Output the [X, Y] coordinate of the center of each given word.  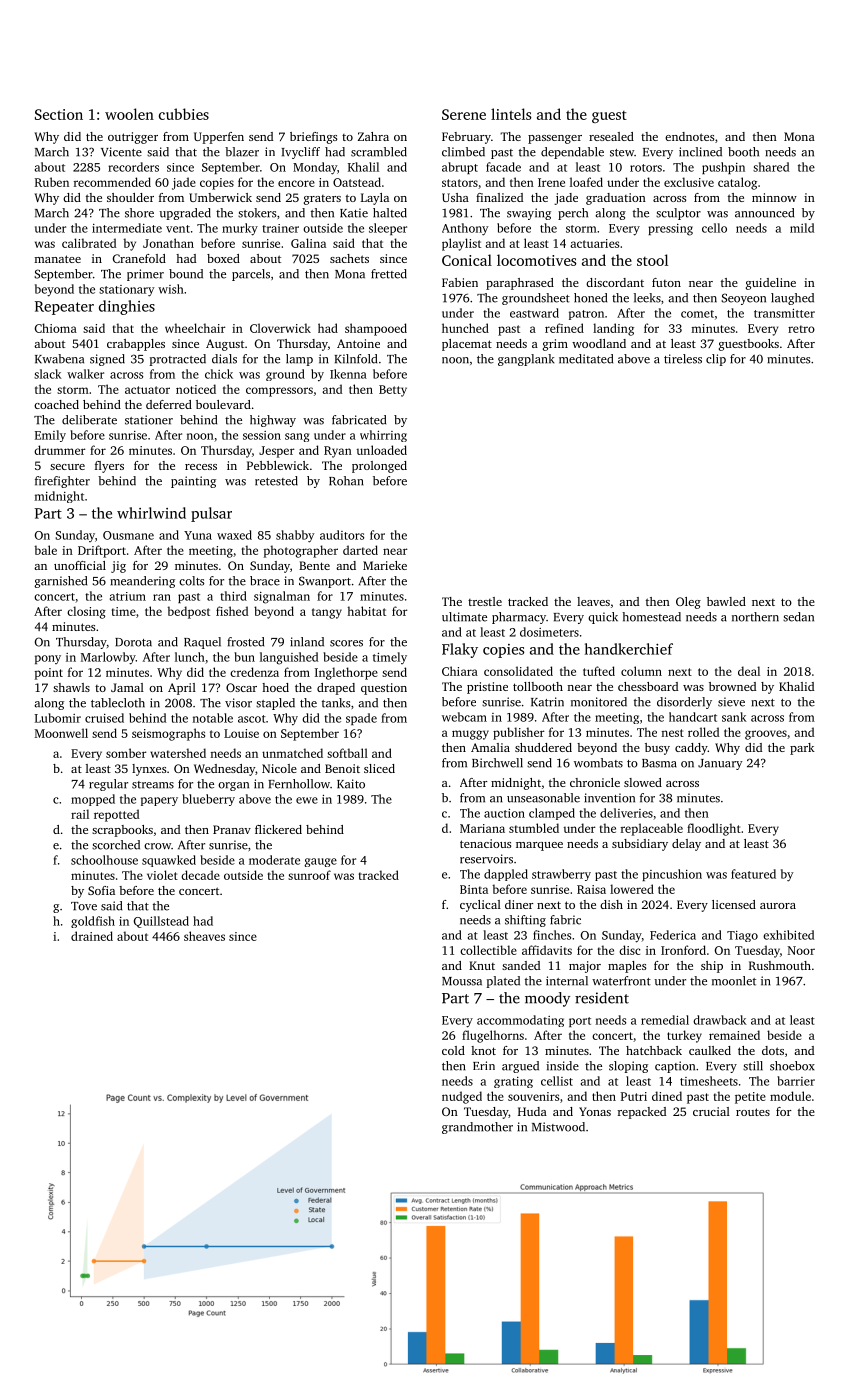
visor [238, 703]
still [753, 1066]
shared [771, 167]
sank [734, 717]
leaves [593, 601]
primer [145, 275]
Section [59, 114]
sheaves [204, 936]
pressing [670, 230]
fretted [389, 274]
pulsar [211, 514]
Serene [464, 114]
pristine [487, 688]
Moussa [462, 981]
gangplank [526, 360]
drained [92, 936]
